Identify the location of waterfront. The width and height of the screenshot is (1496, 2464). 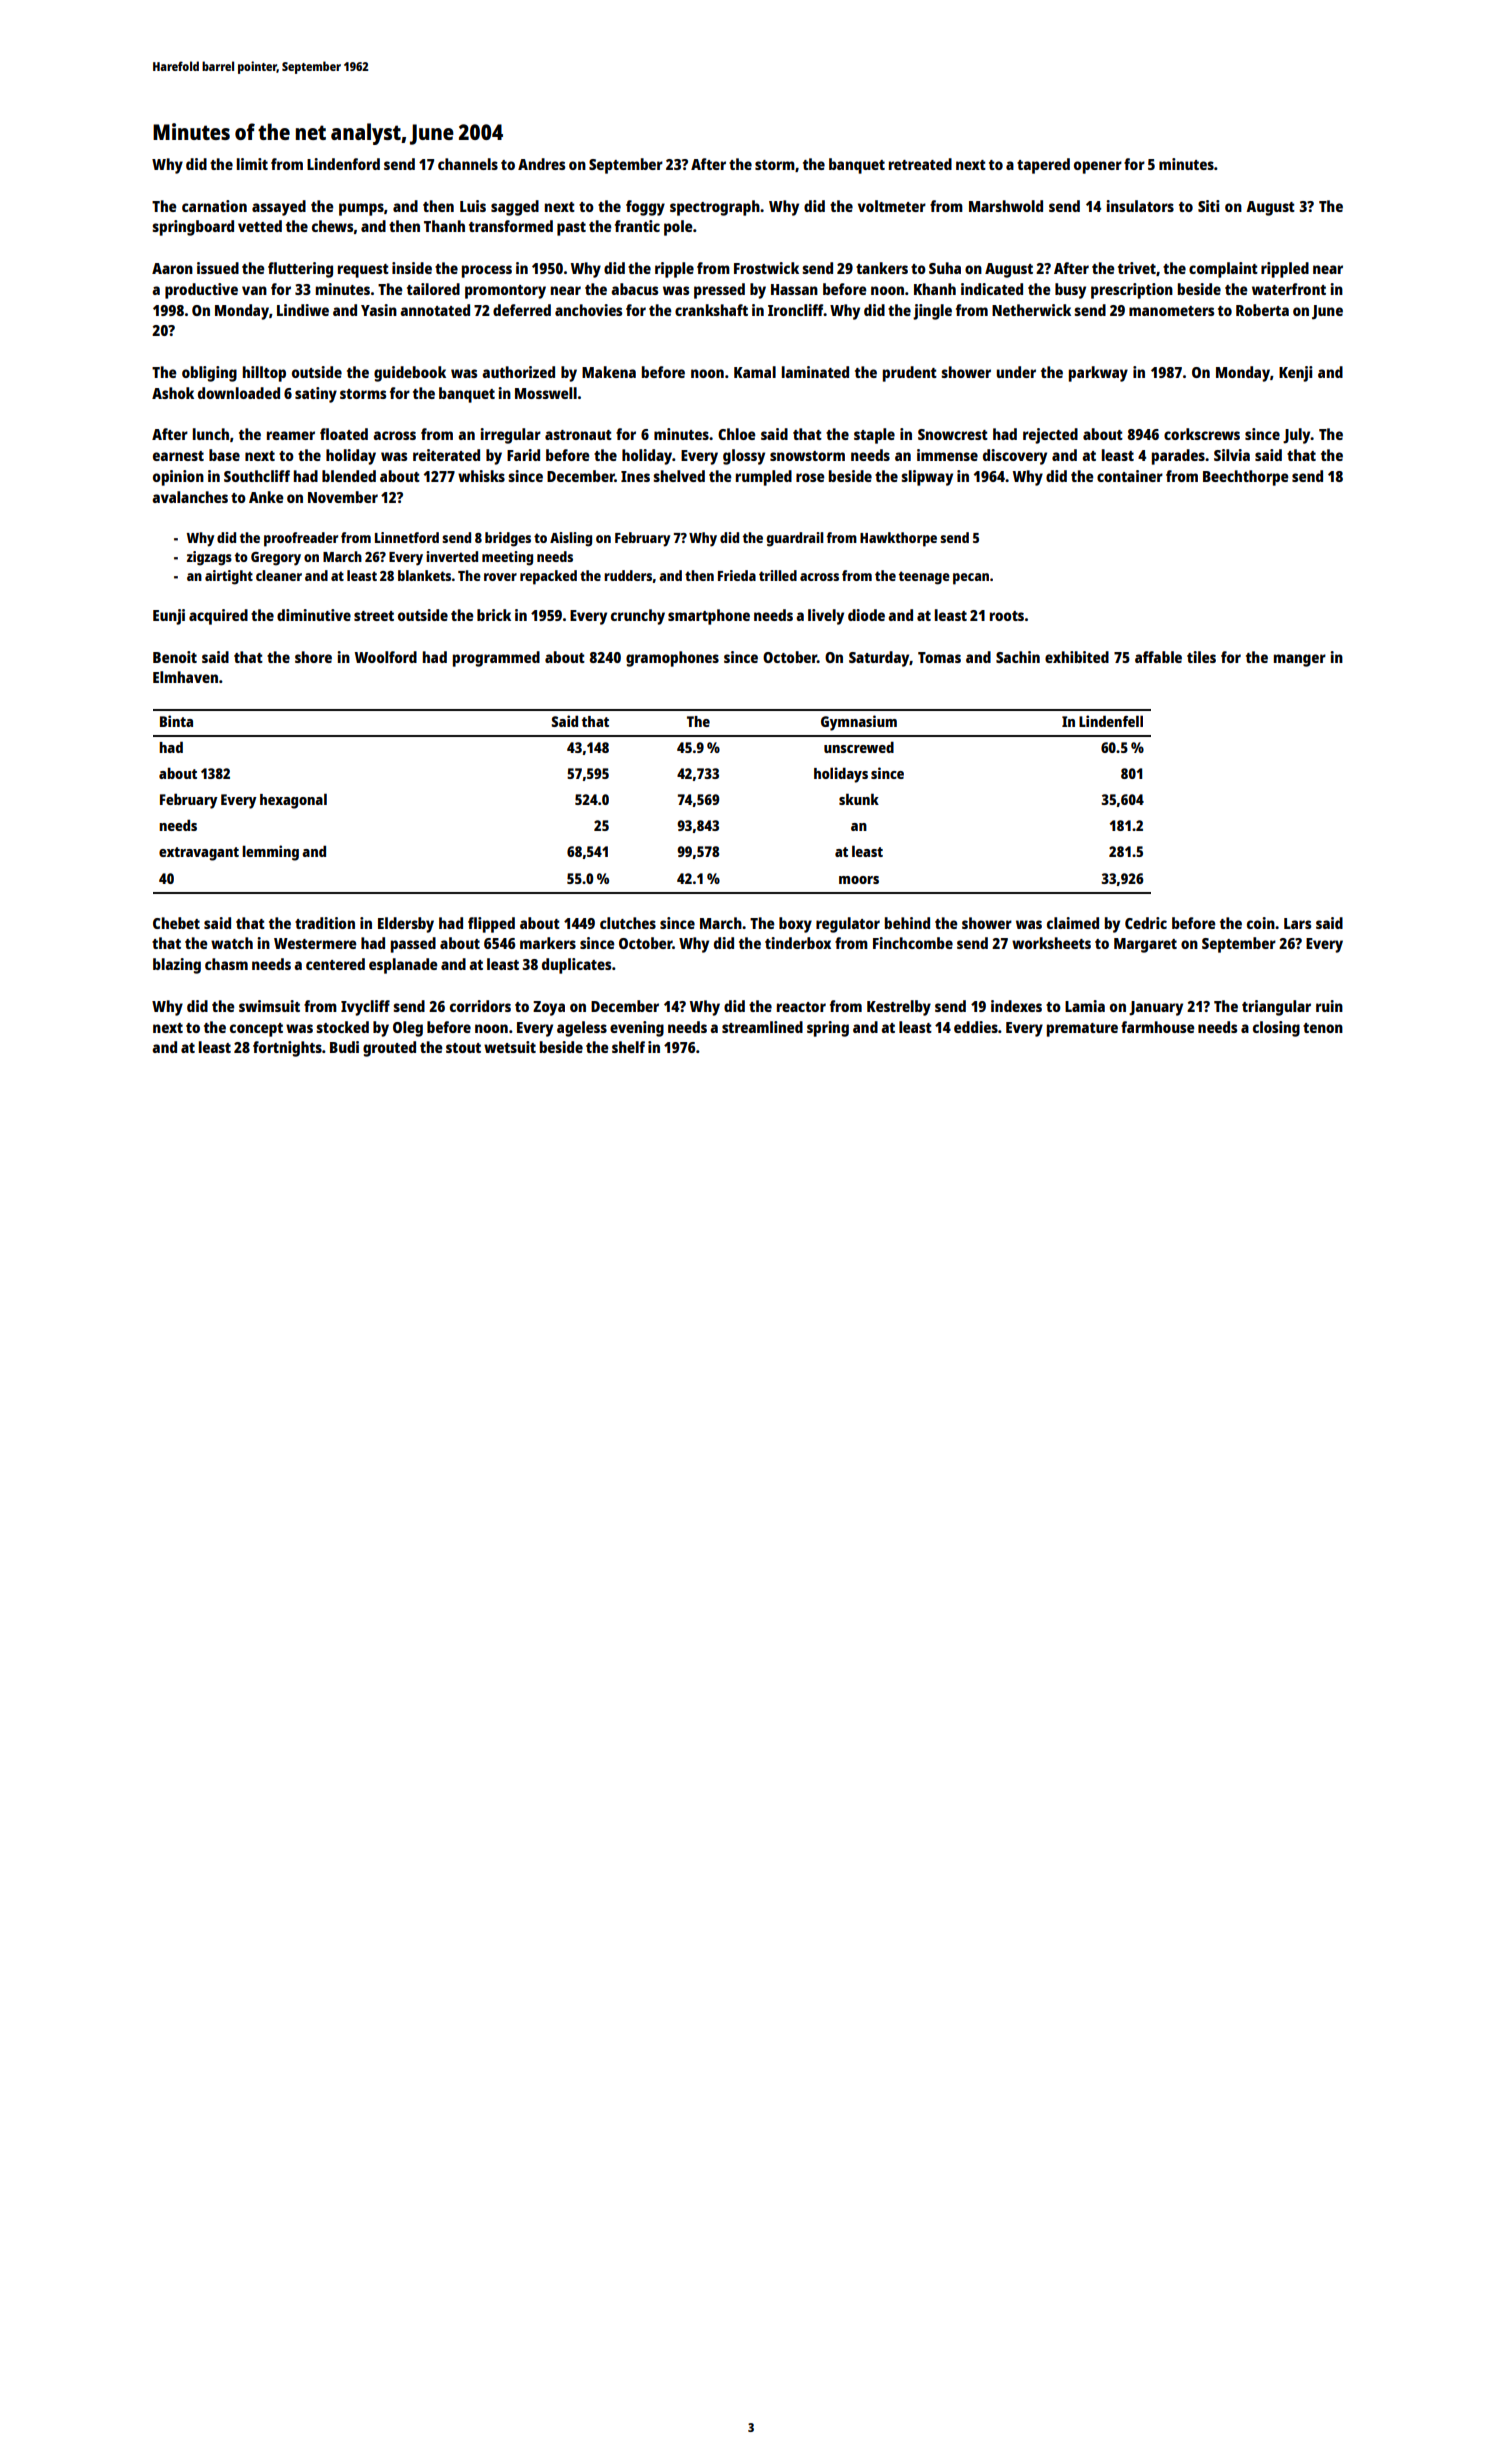
(1289, 289).
